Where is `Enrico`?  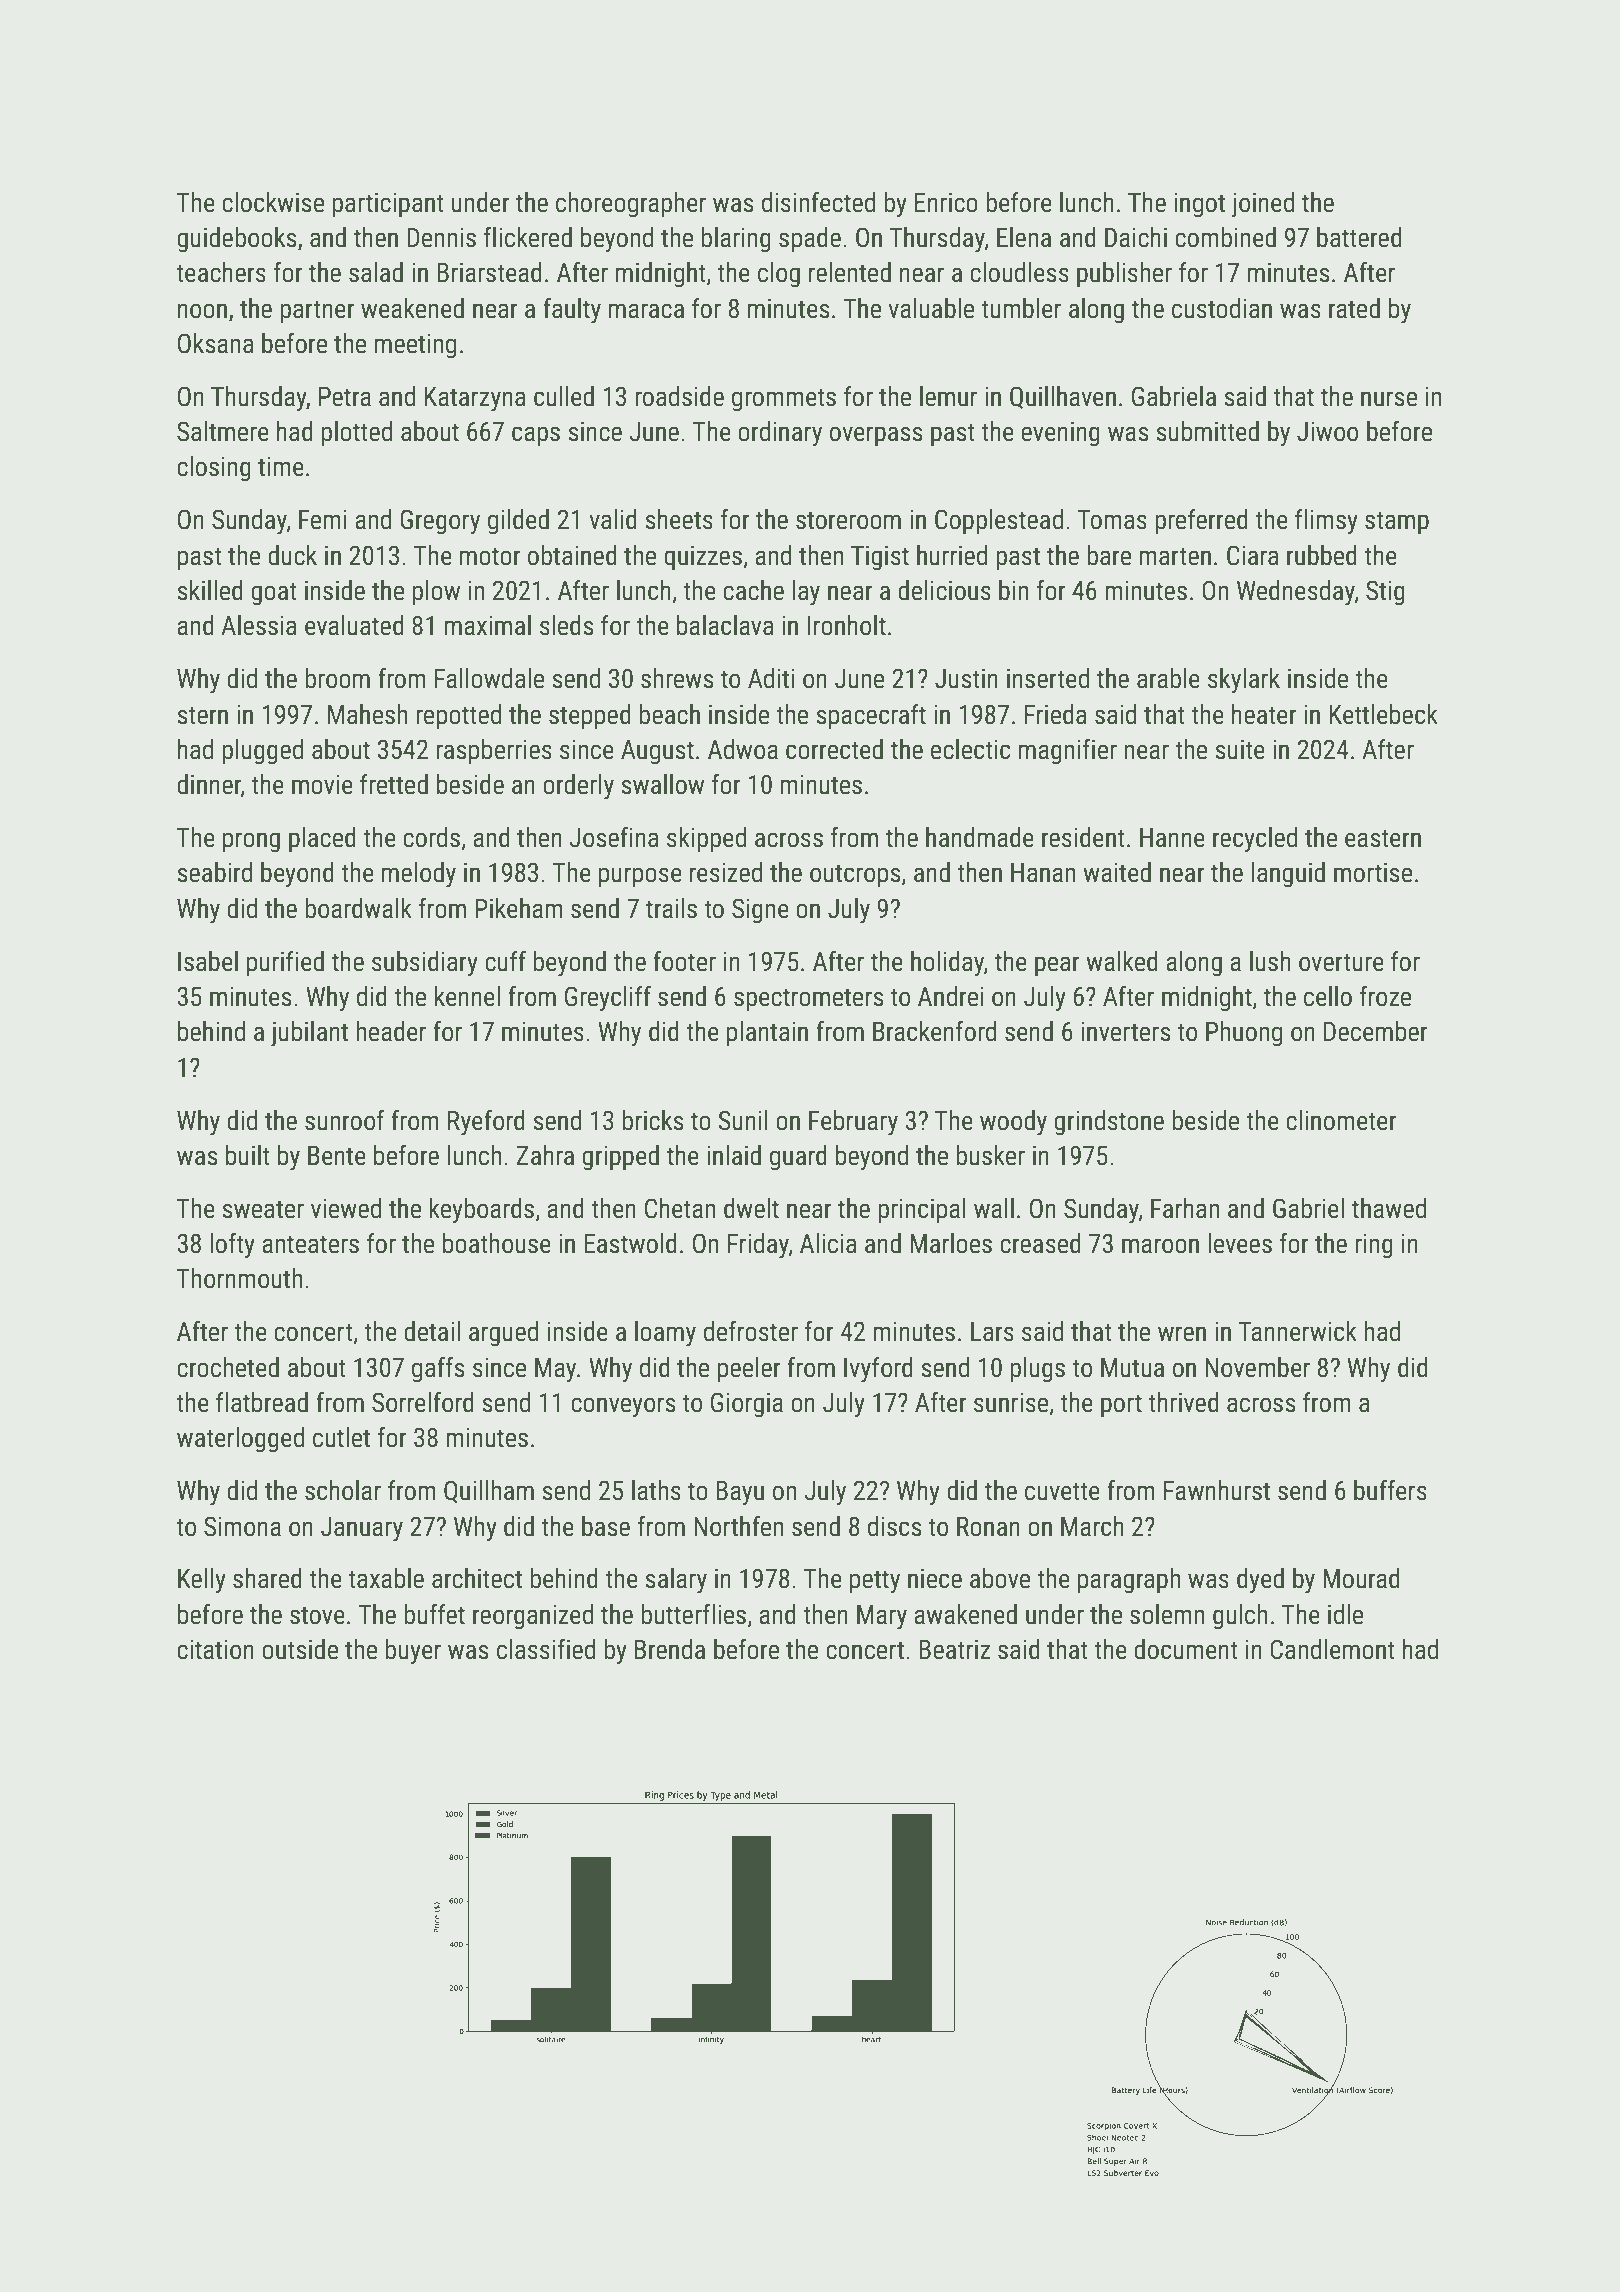 Enrico is located at coordinates (946, 202).
